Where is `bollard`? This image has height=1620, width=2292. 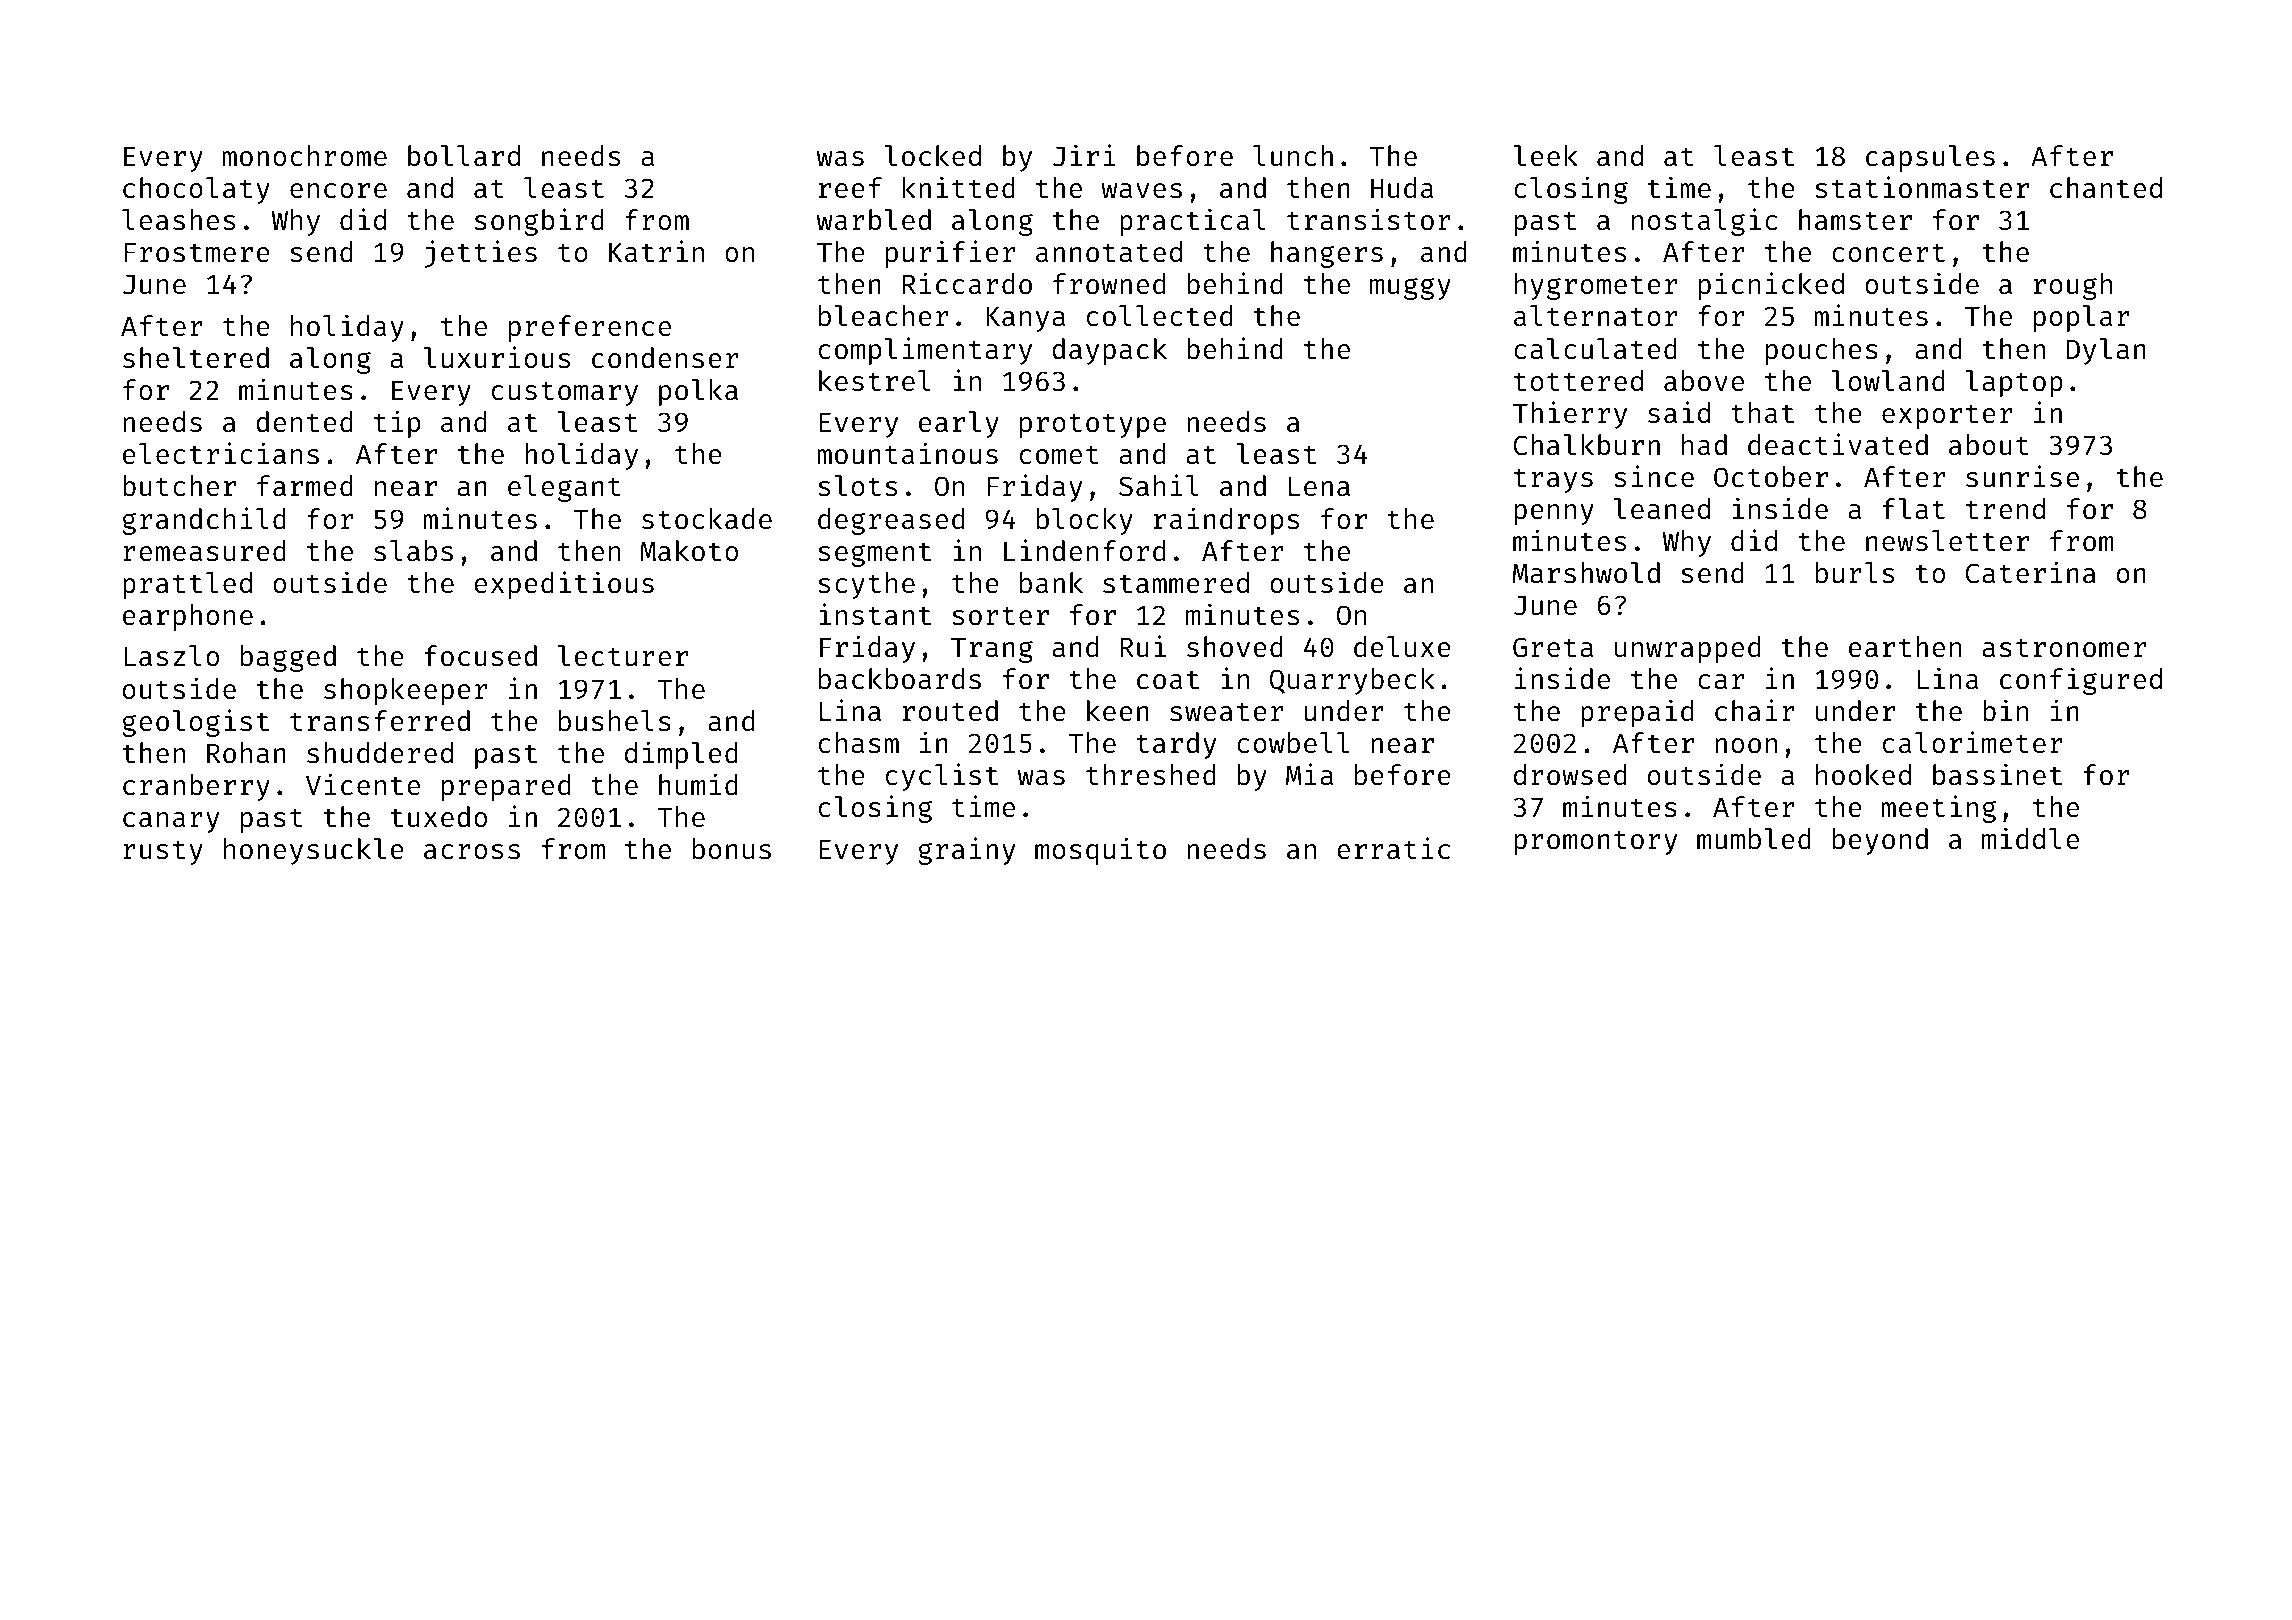
bollard is located at coordinates (464, 156).
